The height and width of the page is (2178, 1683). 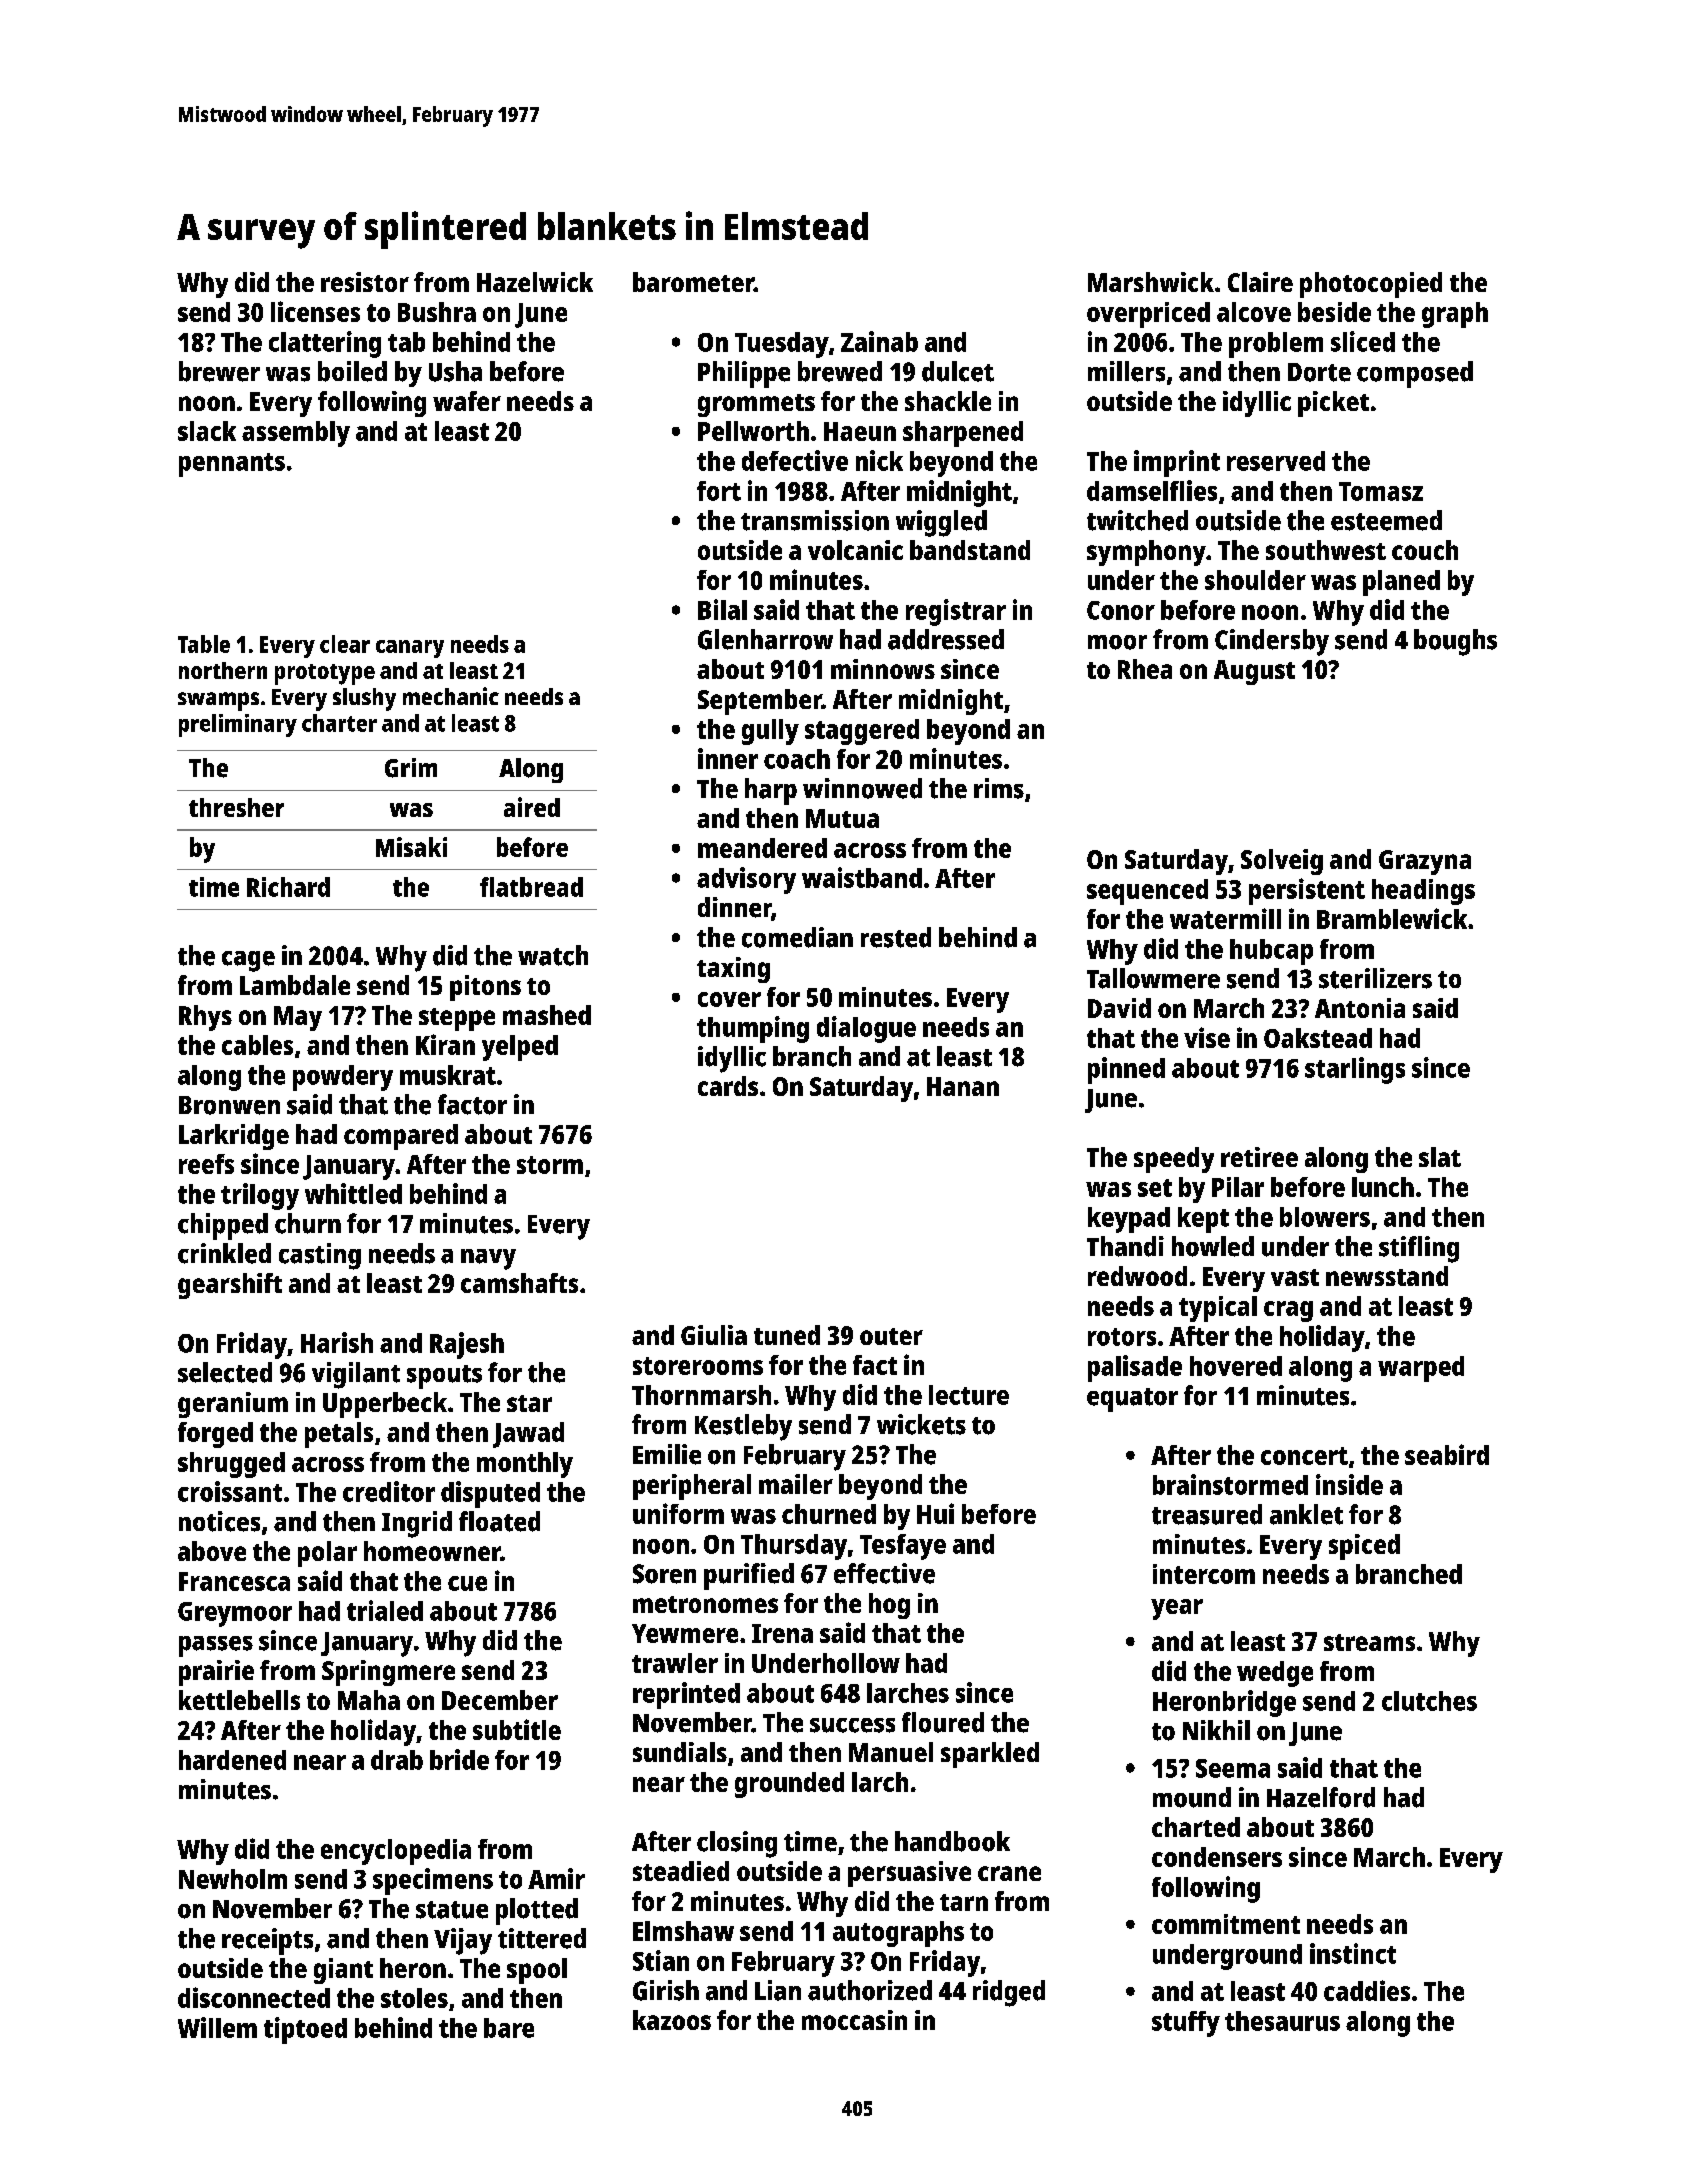 What do you see at coordinates (509, 2028) in the page?
I see `bare` at bounding box center [509, 2028].
